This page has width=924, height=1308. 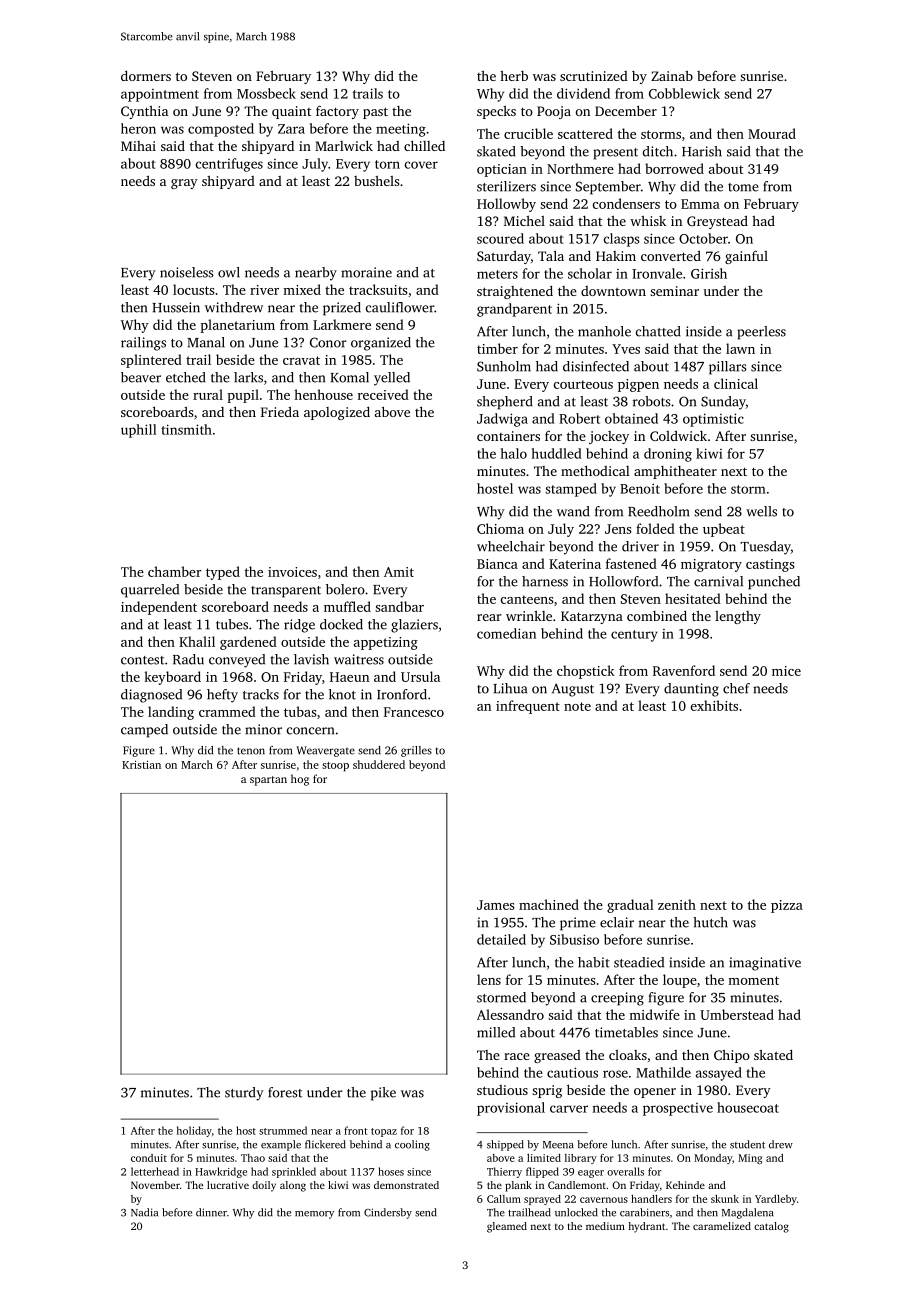 What do you see at coordinates (285, 1092) in the page?
I see `forest` at bounding box center [285, 1092].
